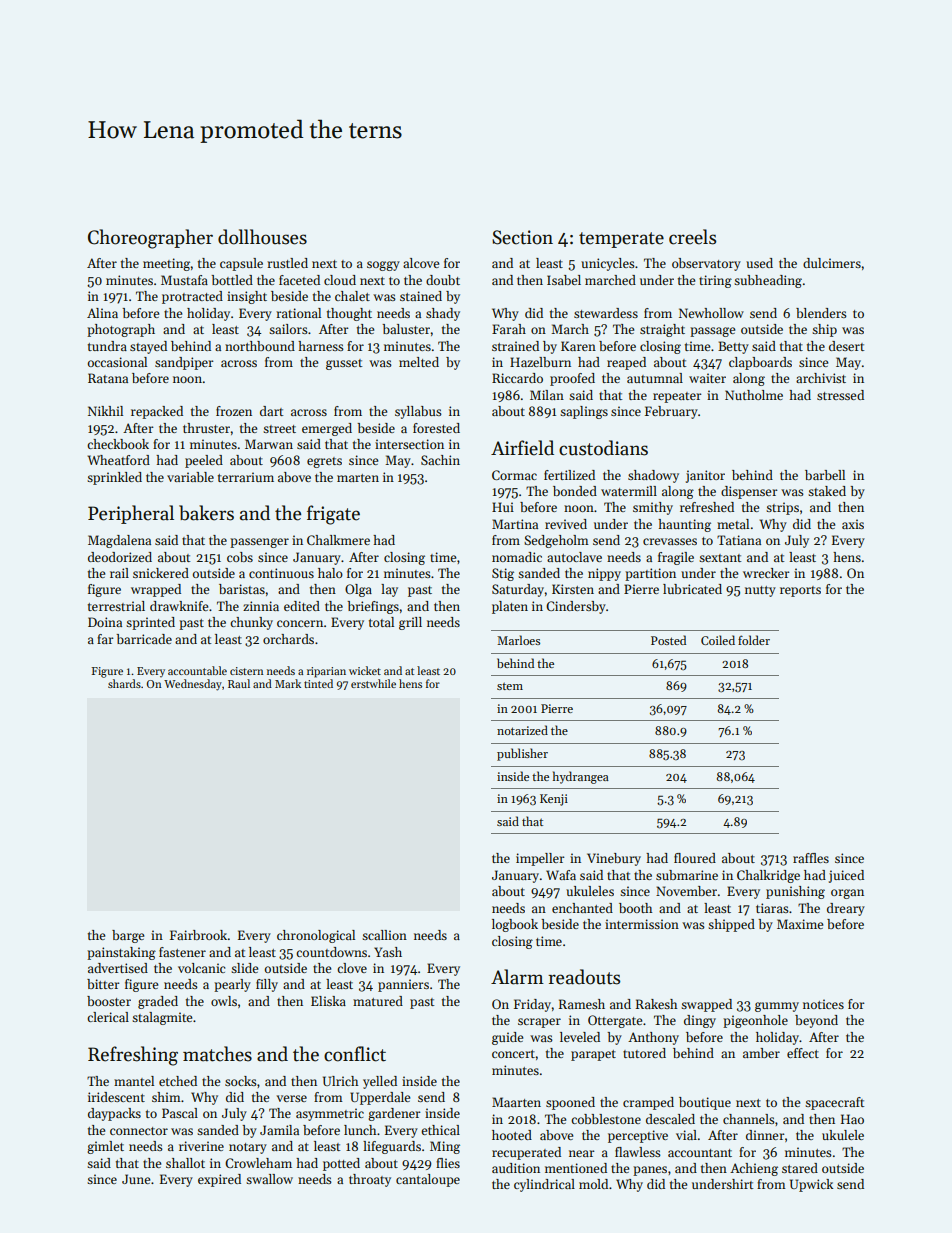 The height and width of the page is (1233, 952). What do you see at coordinates (288, 683) in the page?
I see `Mark` at bounding box center [288, 683].
